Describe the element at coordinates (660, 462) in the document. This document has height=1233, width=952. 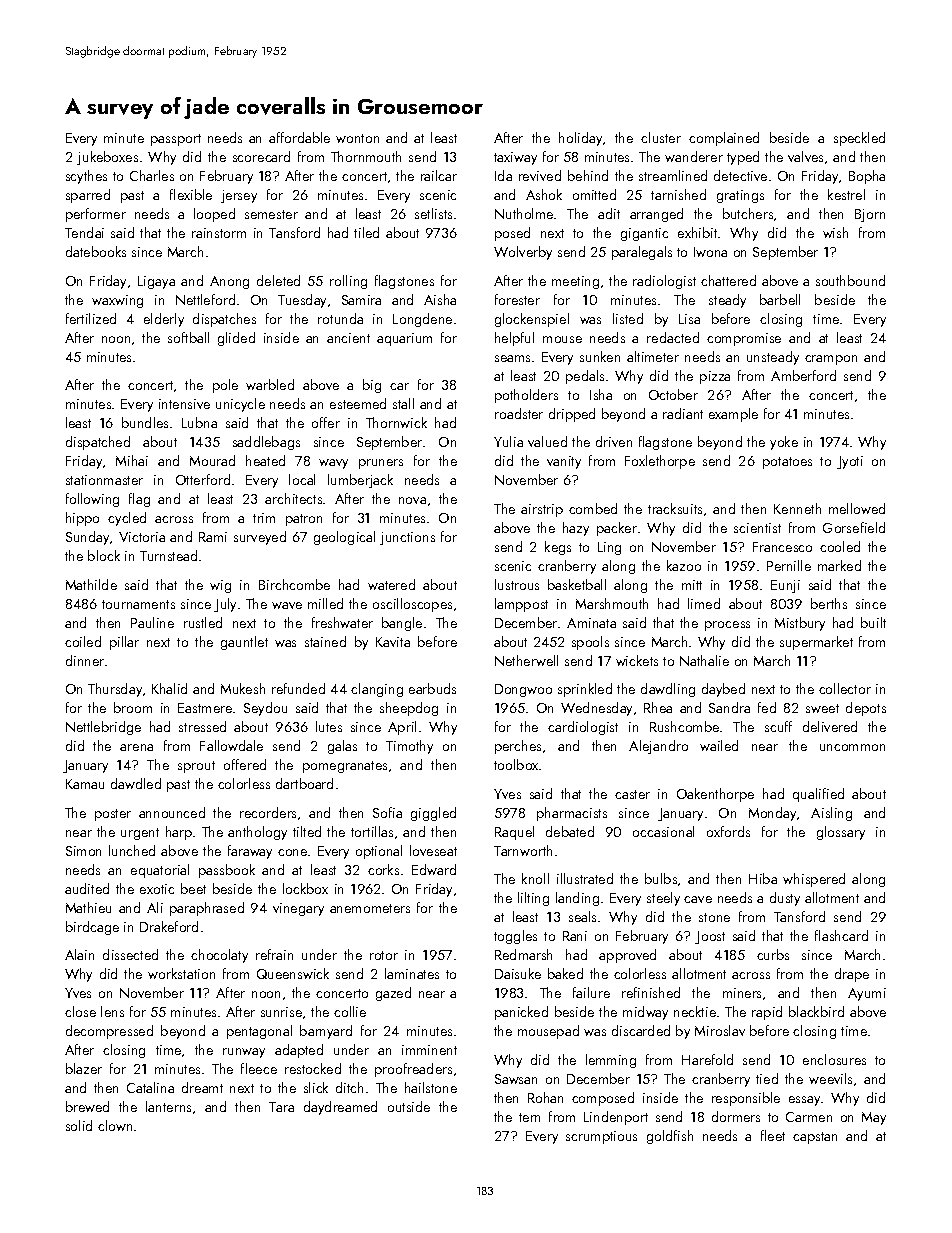
I see `Foxlethorpe` at that location.
